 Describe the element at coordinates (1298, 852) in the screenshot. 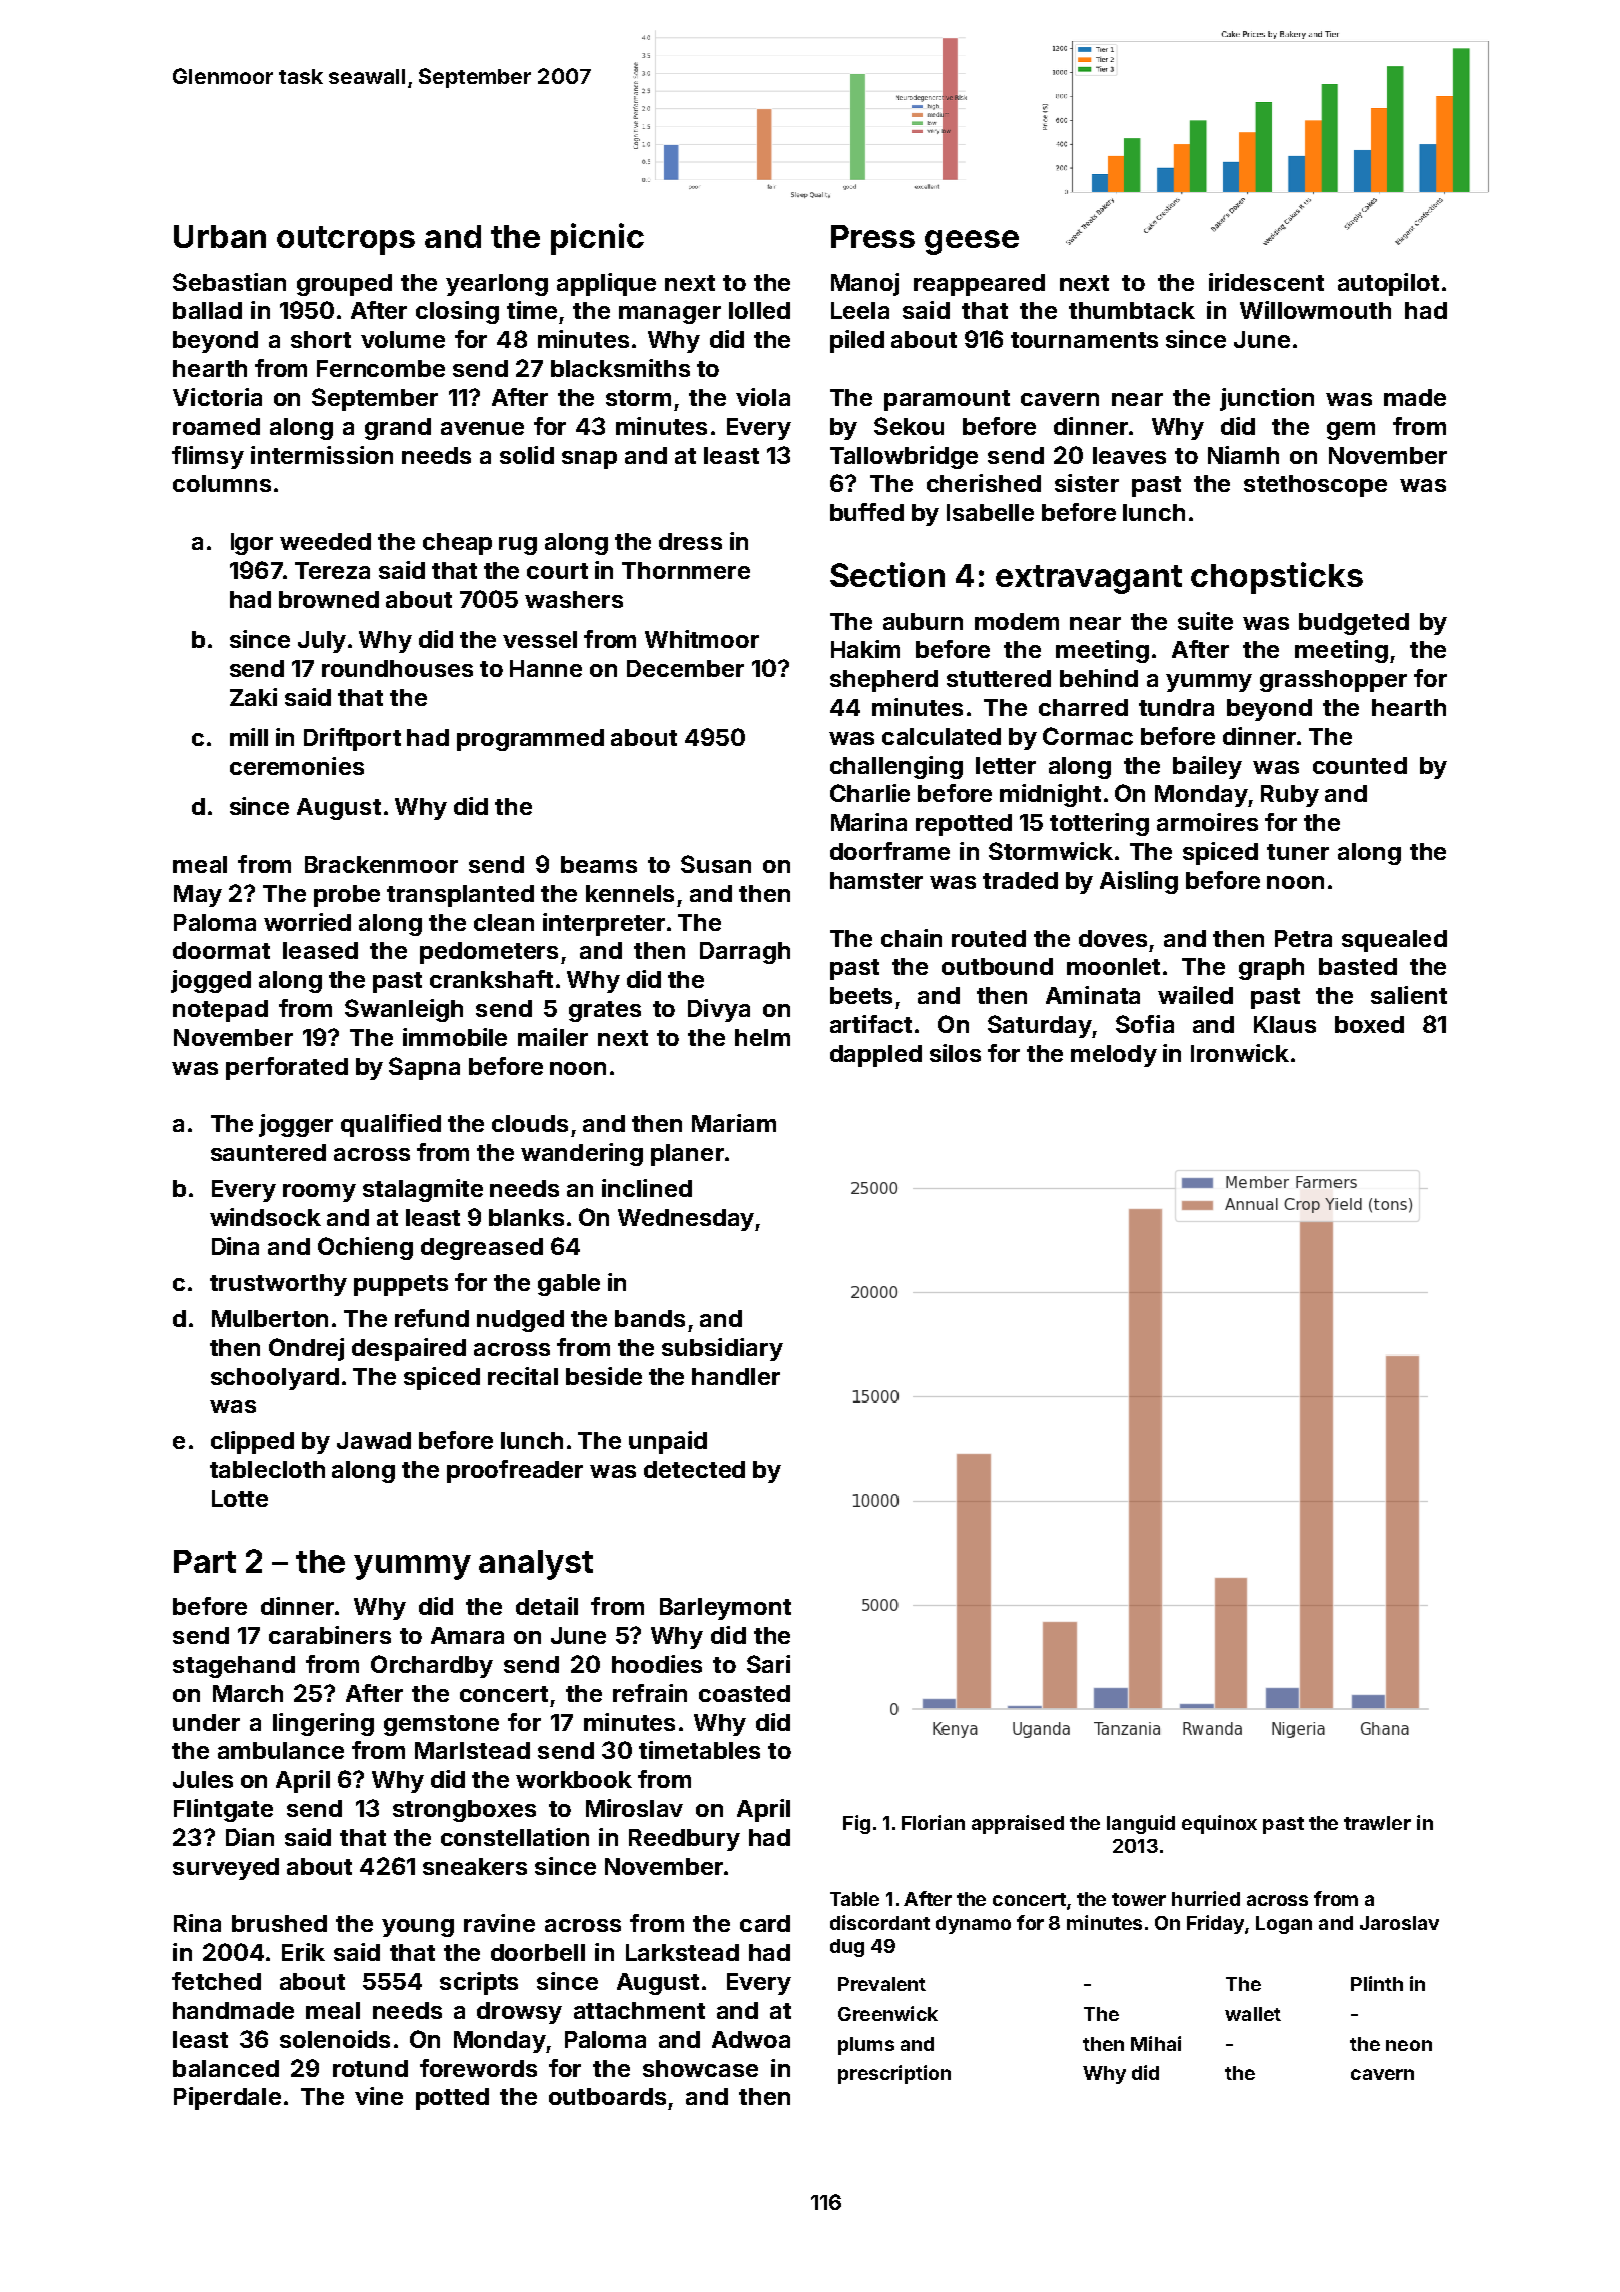

I see `tuner` at that location.
